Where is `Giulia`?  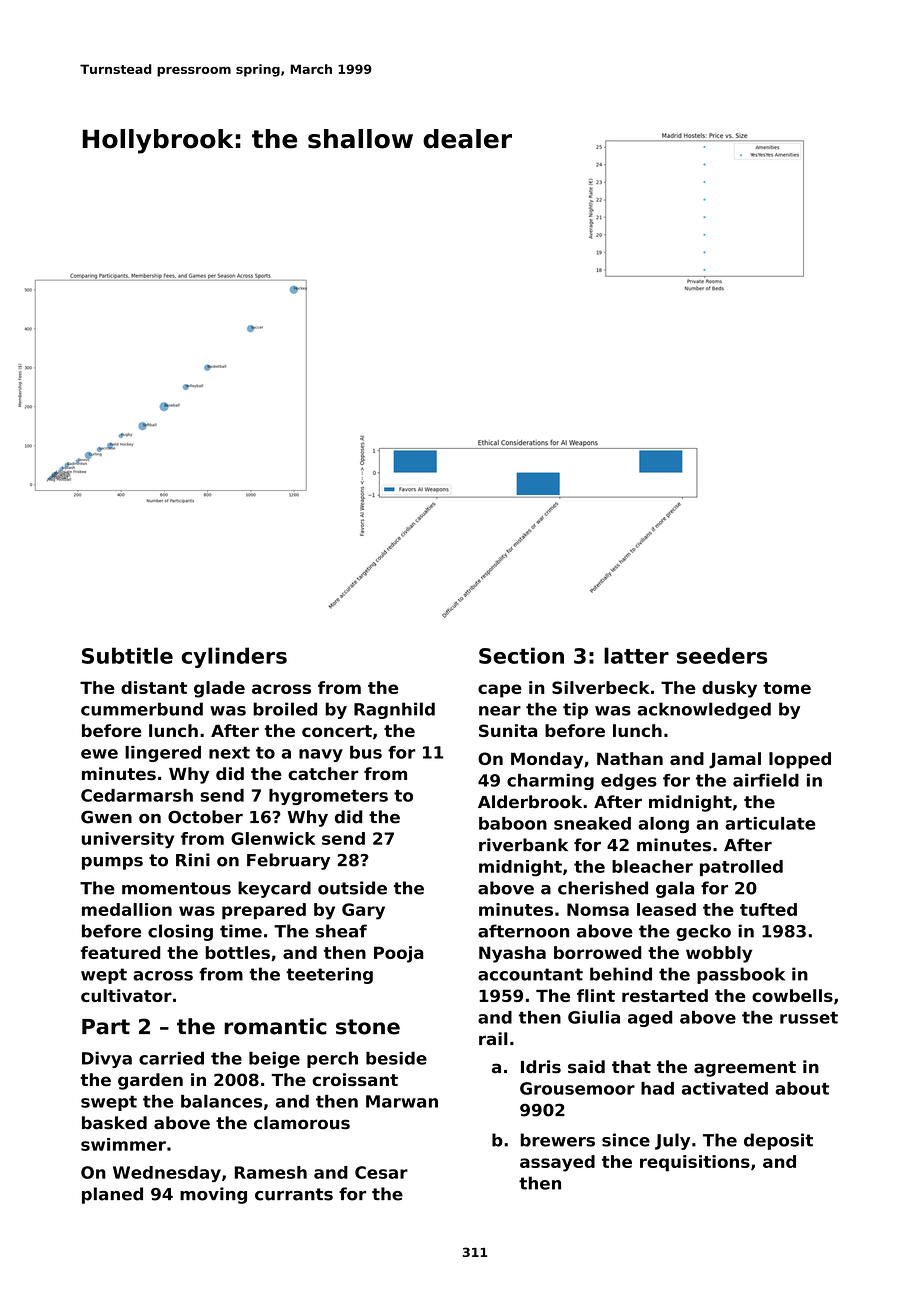 Giulia is located at coordinates (594, 1017).
